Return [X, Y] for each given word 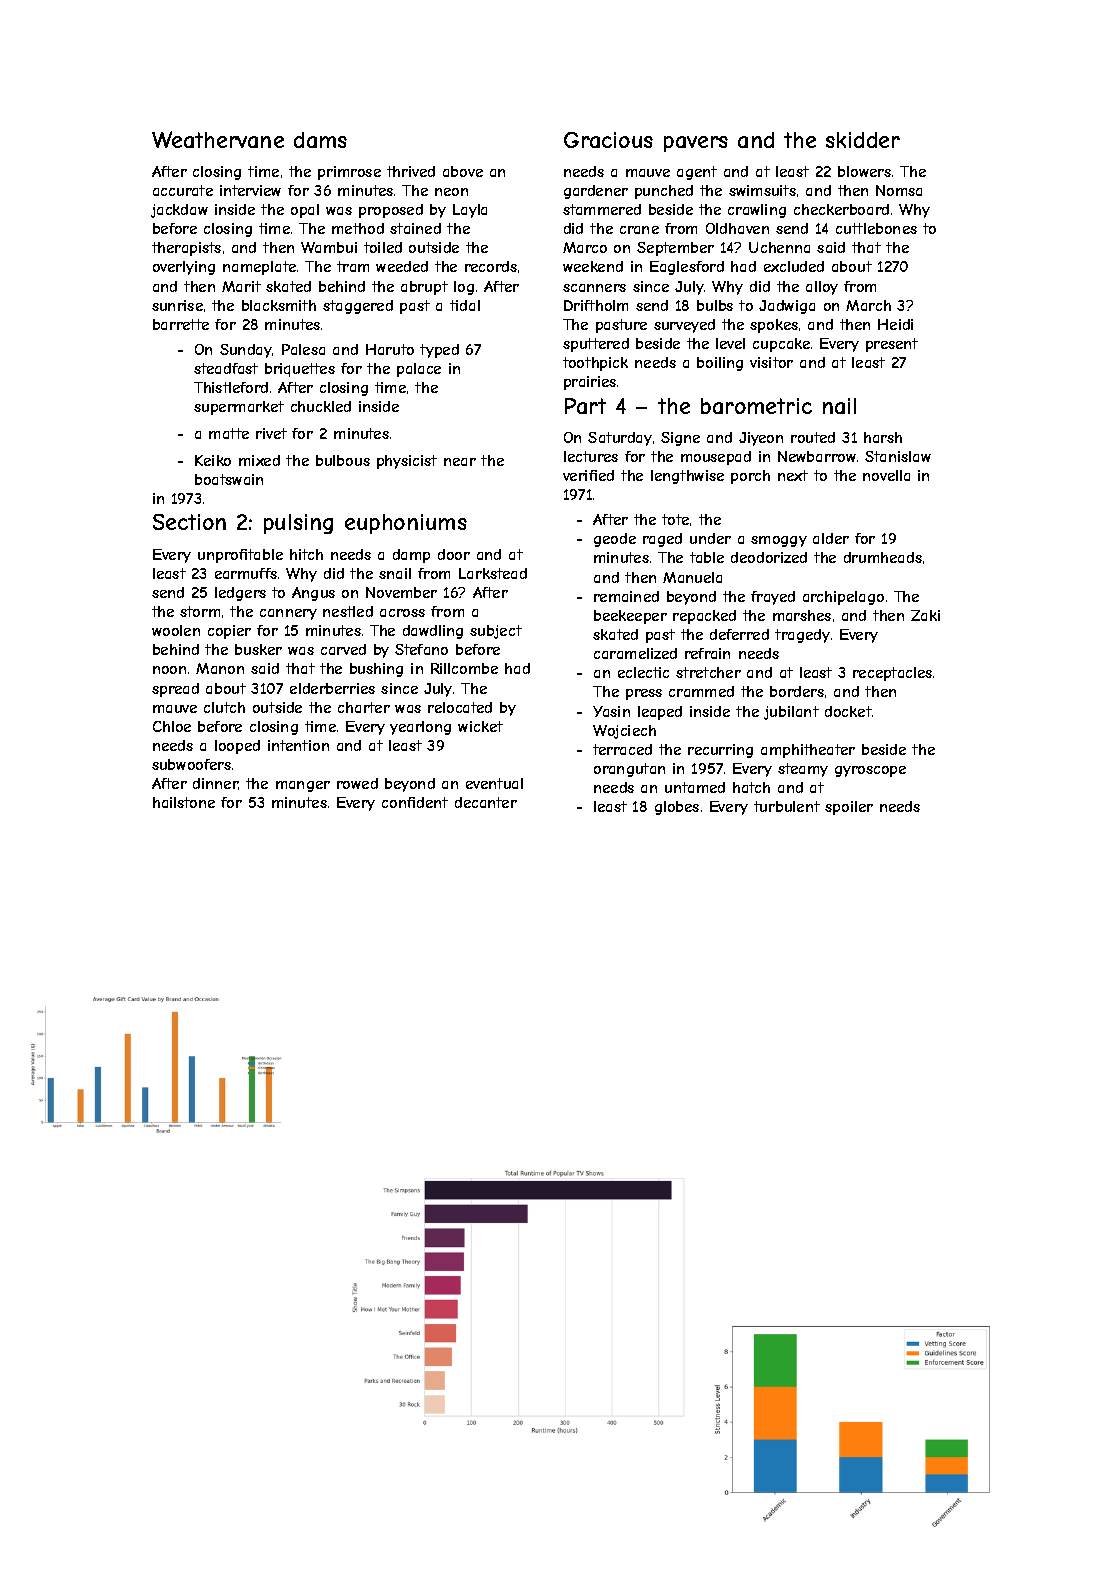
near [460, 462]
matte [229, 433]
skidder [863, 140]
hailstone [184, 802]
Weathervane [218, 139]
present [892, 345]
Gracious [608, 140]
